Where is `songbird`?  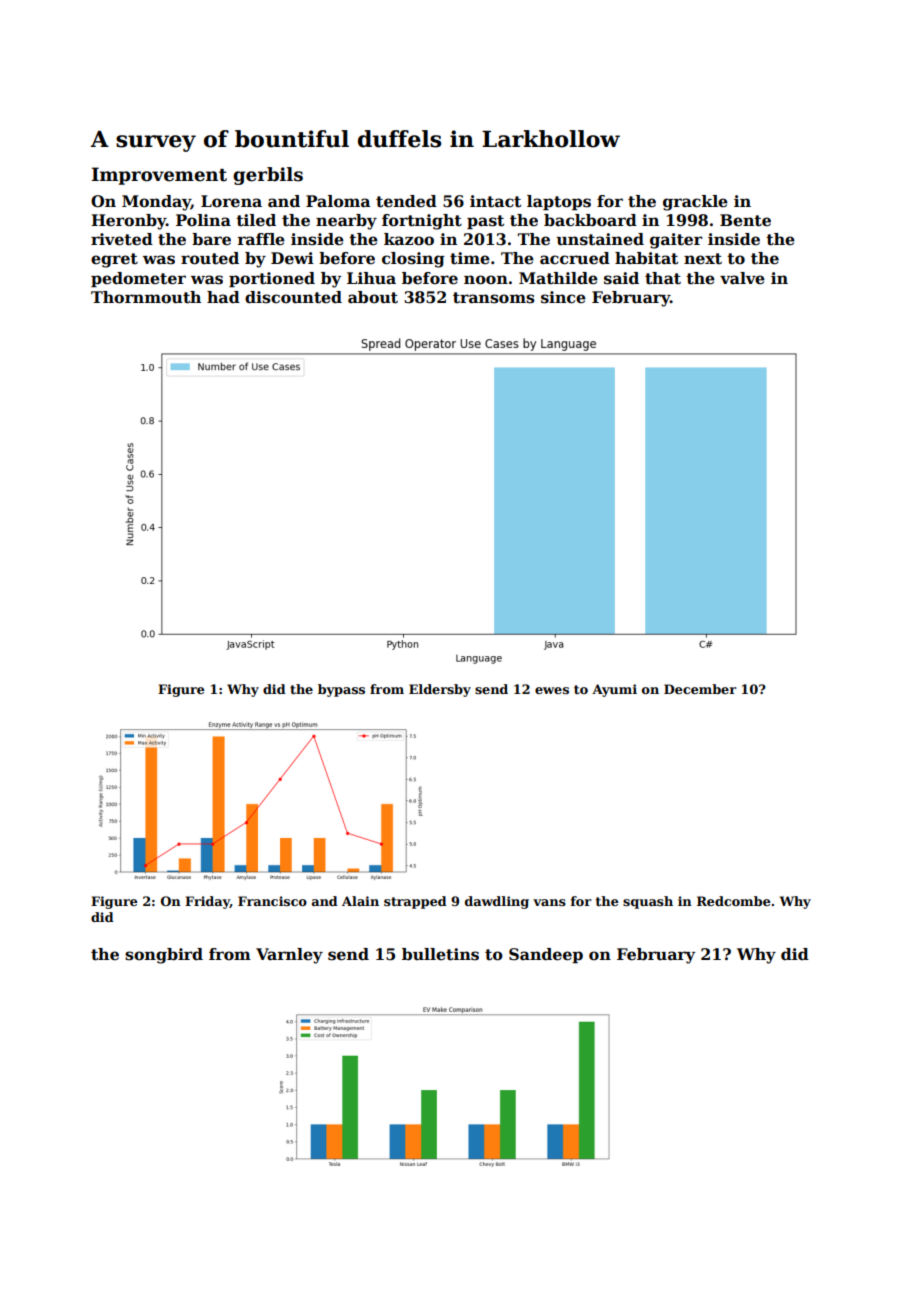 songbird is located at coordinates (164, 956).
